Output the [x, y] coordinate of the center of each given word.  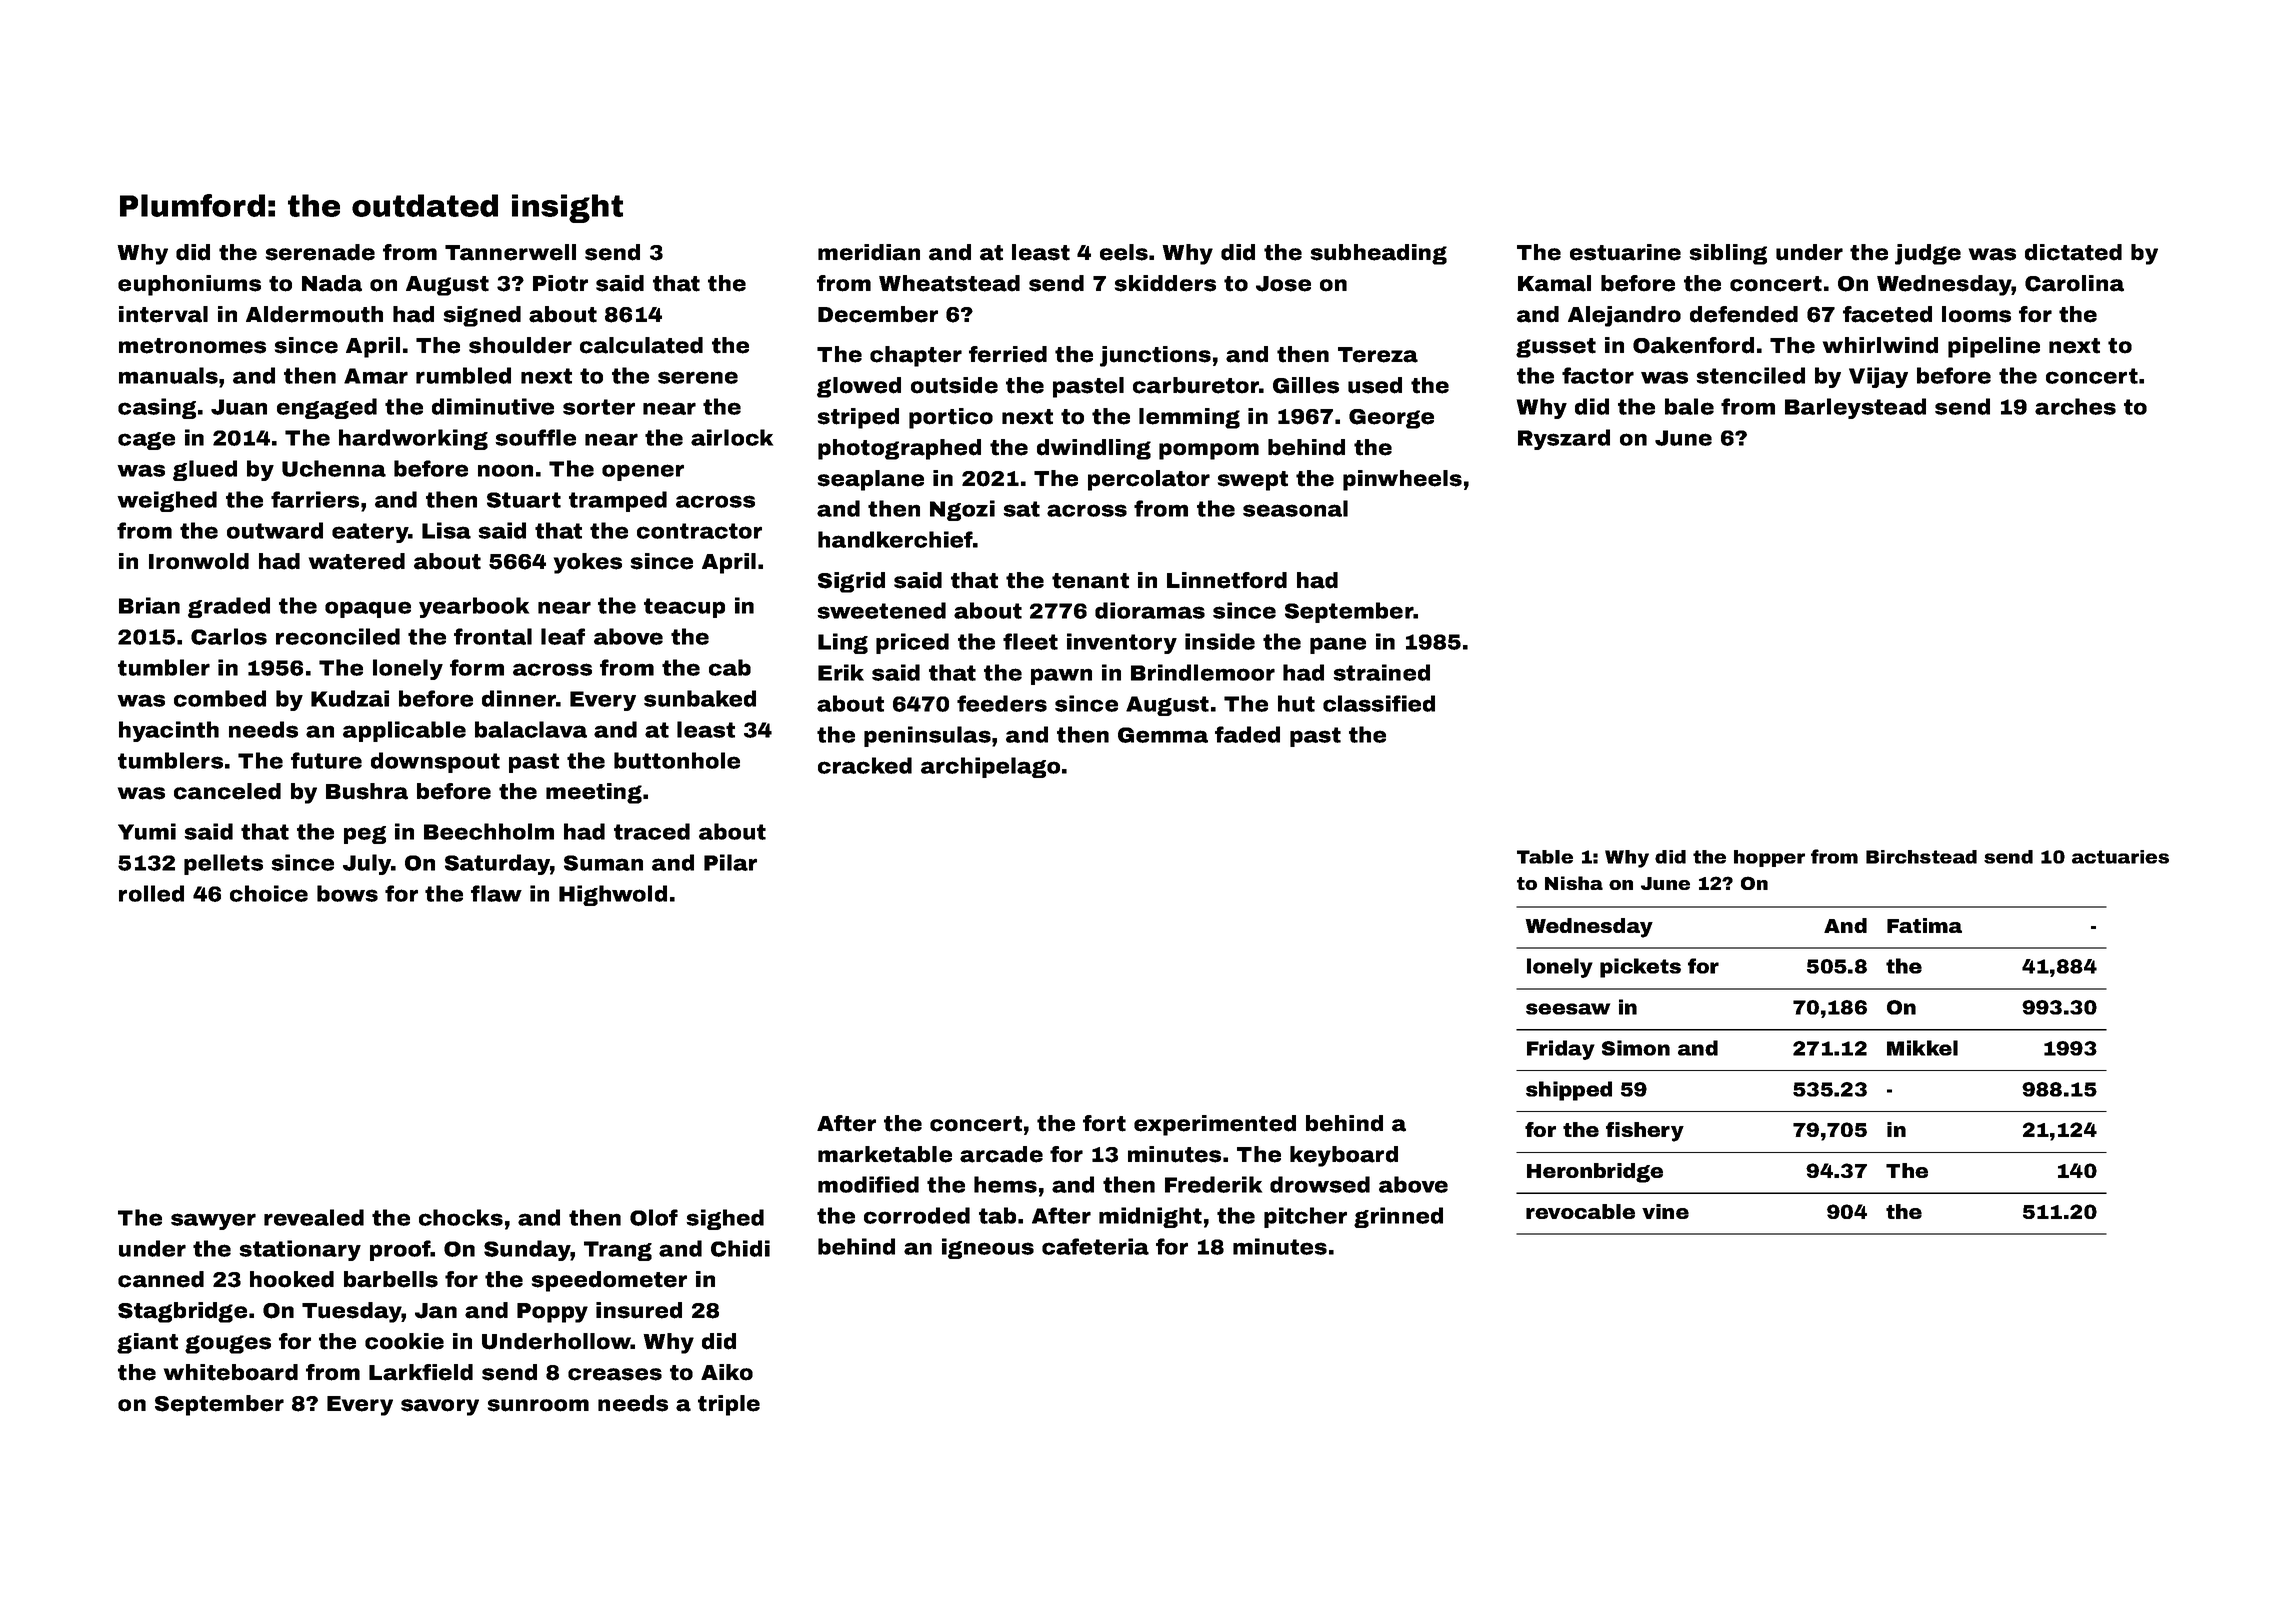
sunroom [538, 1405]
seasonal [1295, 508]
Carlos [229, 636]
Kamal [1554, 283]
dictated [2073, 252]
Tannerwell [510, 252]
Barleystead [1855, 408]
